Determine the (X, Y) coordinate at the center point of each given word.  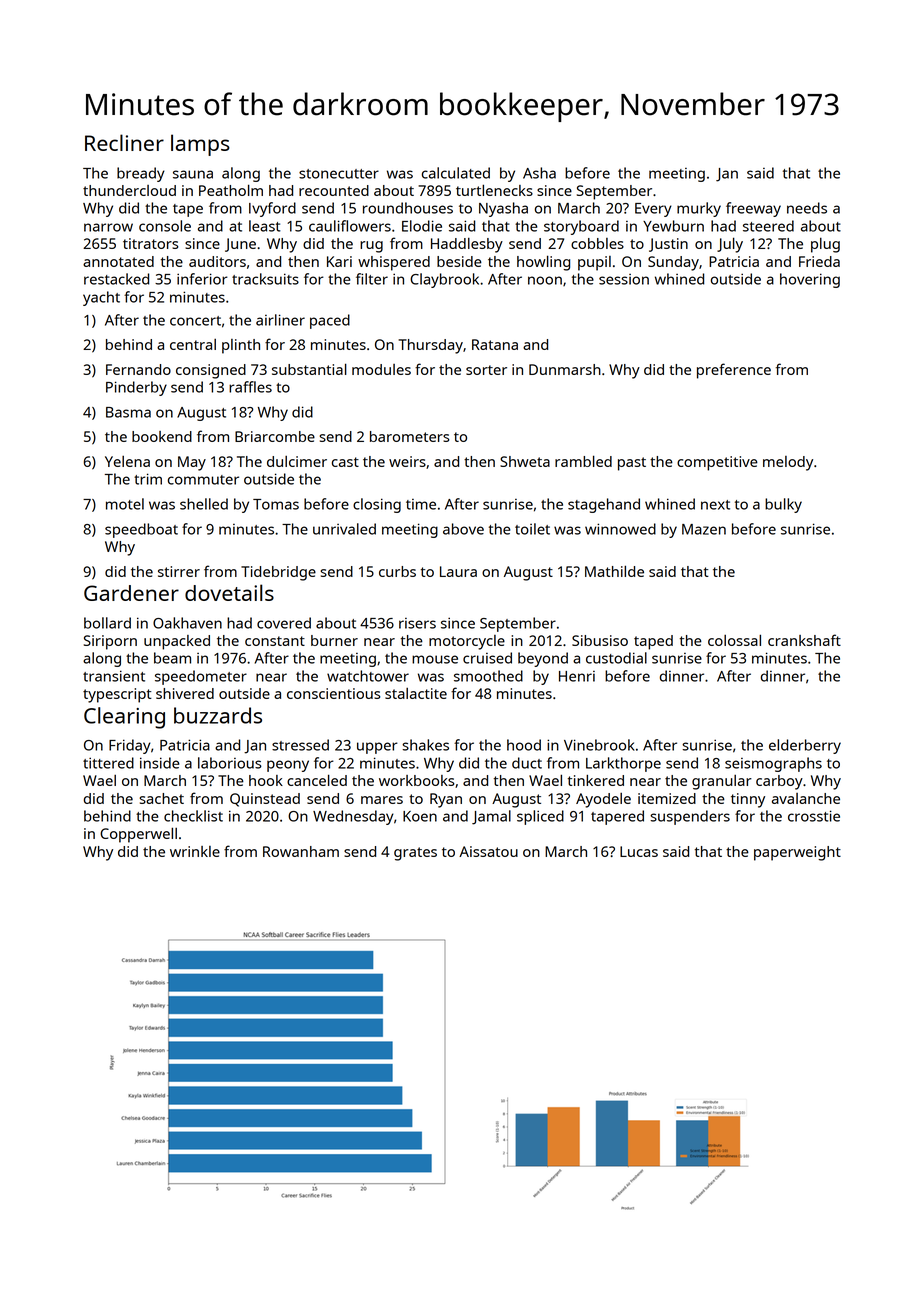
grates (415, 854)
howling (543, 263)
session (624, 279)
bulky (783, 505)
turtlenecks (494, 190)
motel (125, 504)
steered (768, 226)
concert (195, 321)
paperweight (797, 853)
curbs (397, 571)
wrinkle (195, 851)
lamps (200, 145)
